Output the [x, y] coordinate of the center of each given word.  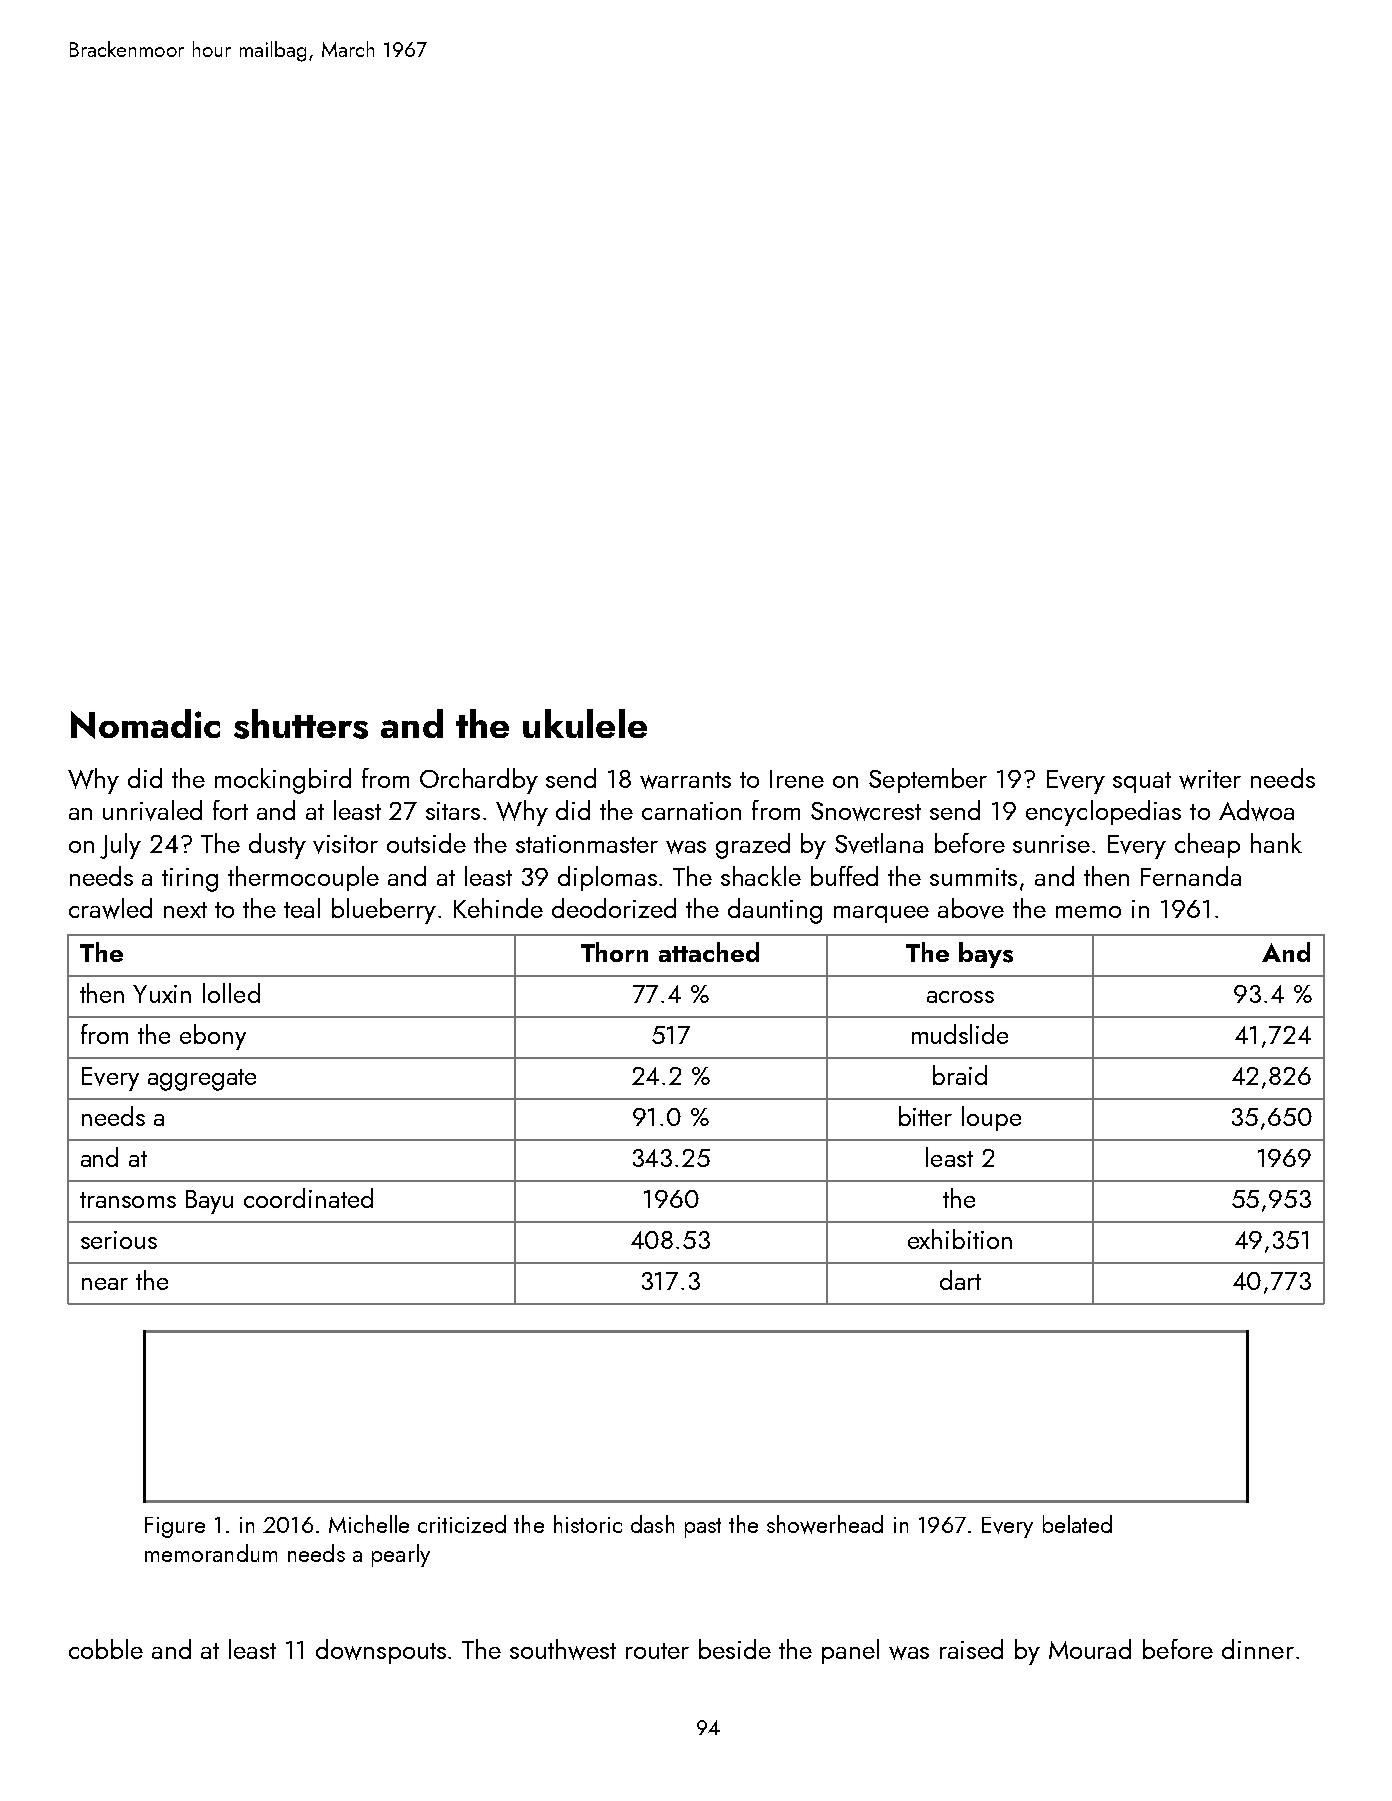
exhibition [960, 1239]
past [703, 1528]
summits [973, 877]
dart [960, 1280]
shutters [301, 724]
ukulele [585, 723]
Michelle [369, 1524]
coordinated [308, 1198]
